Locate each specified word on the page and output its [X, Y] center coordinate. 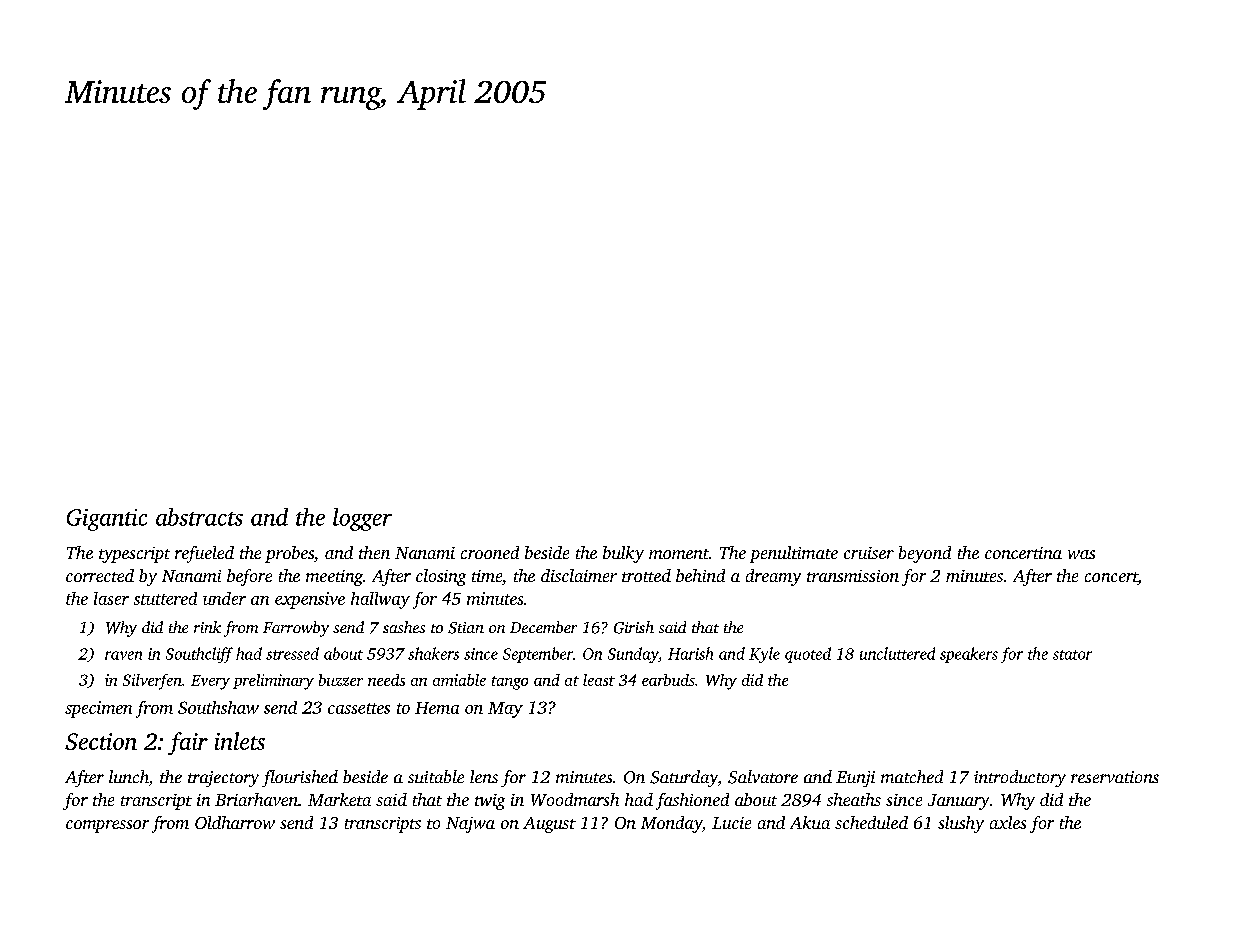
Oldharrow [235, 822]
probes [289, 554]
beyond [925, 554]
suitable [436, 776]
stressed [292, 653]
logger [362, 519]
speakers [969, 655]
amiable [459, 680]
